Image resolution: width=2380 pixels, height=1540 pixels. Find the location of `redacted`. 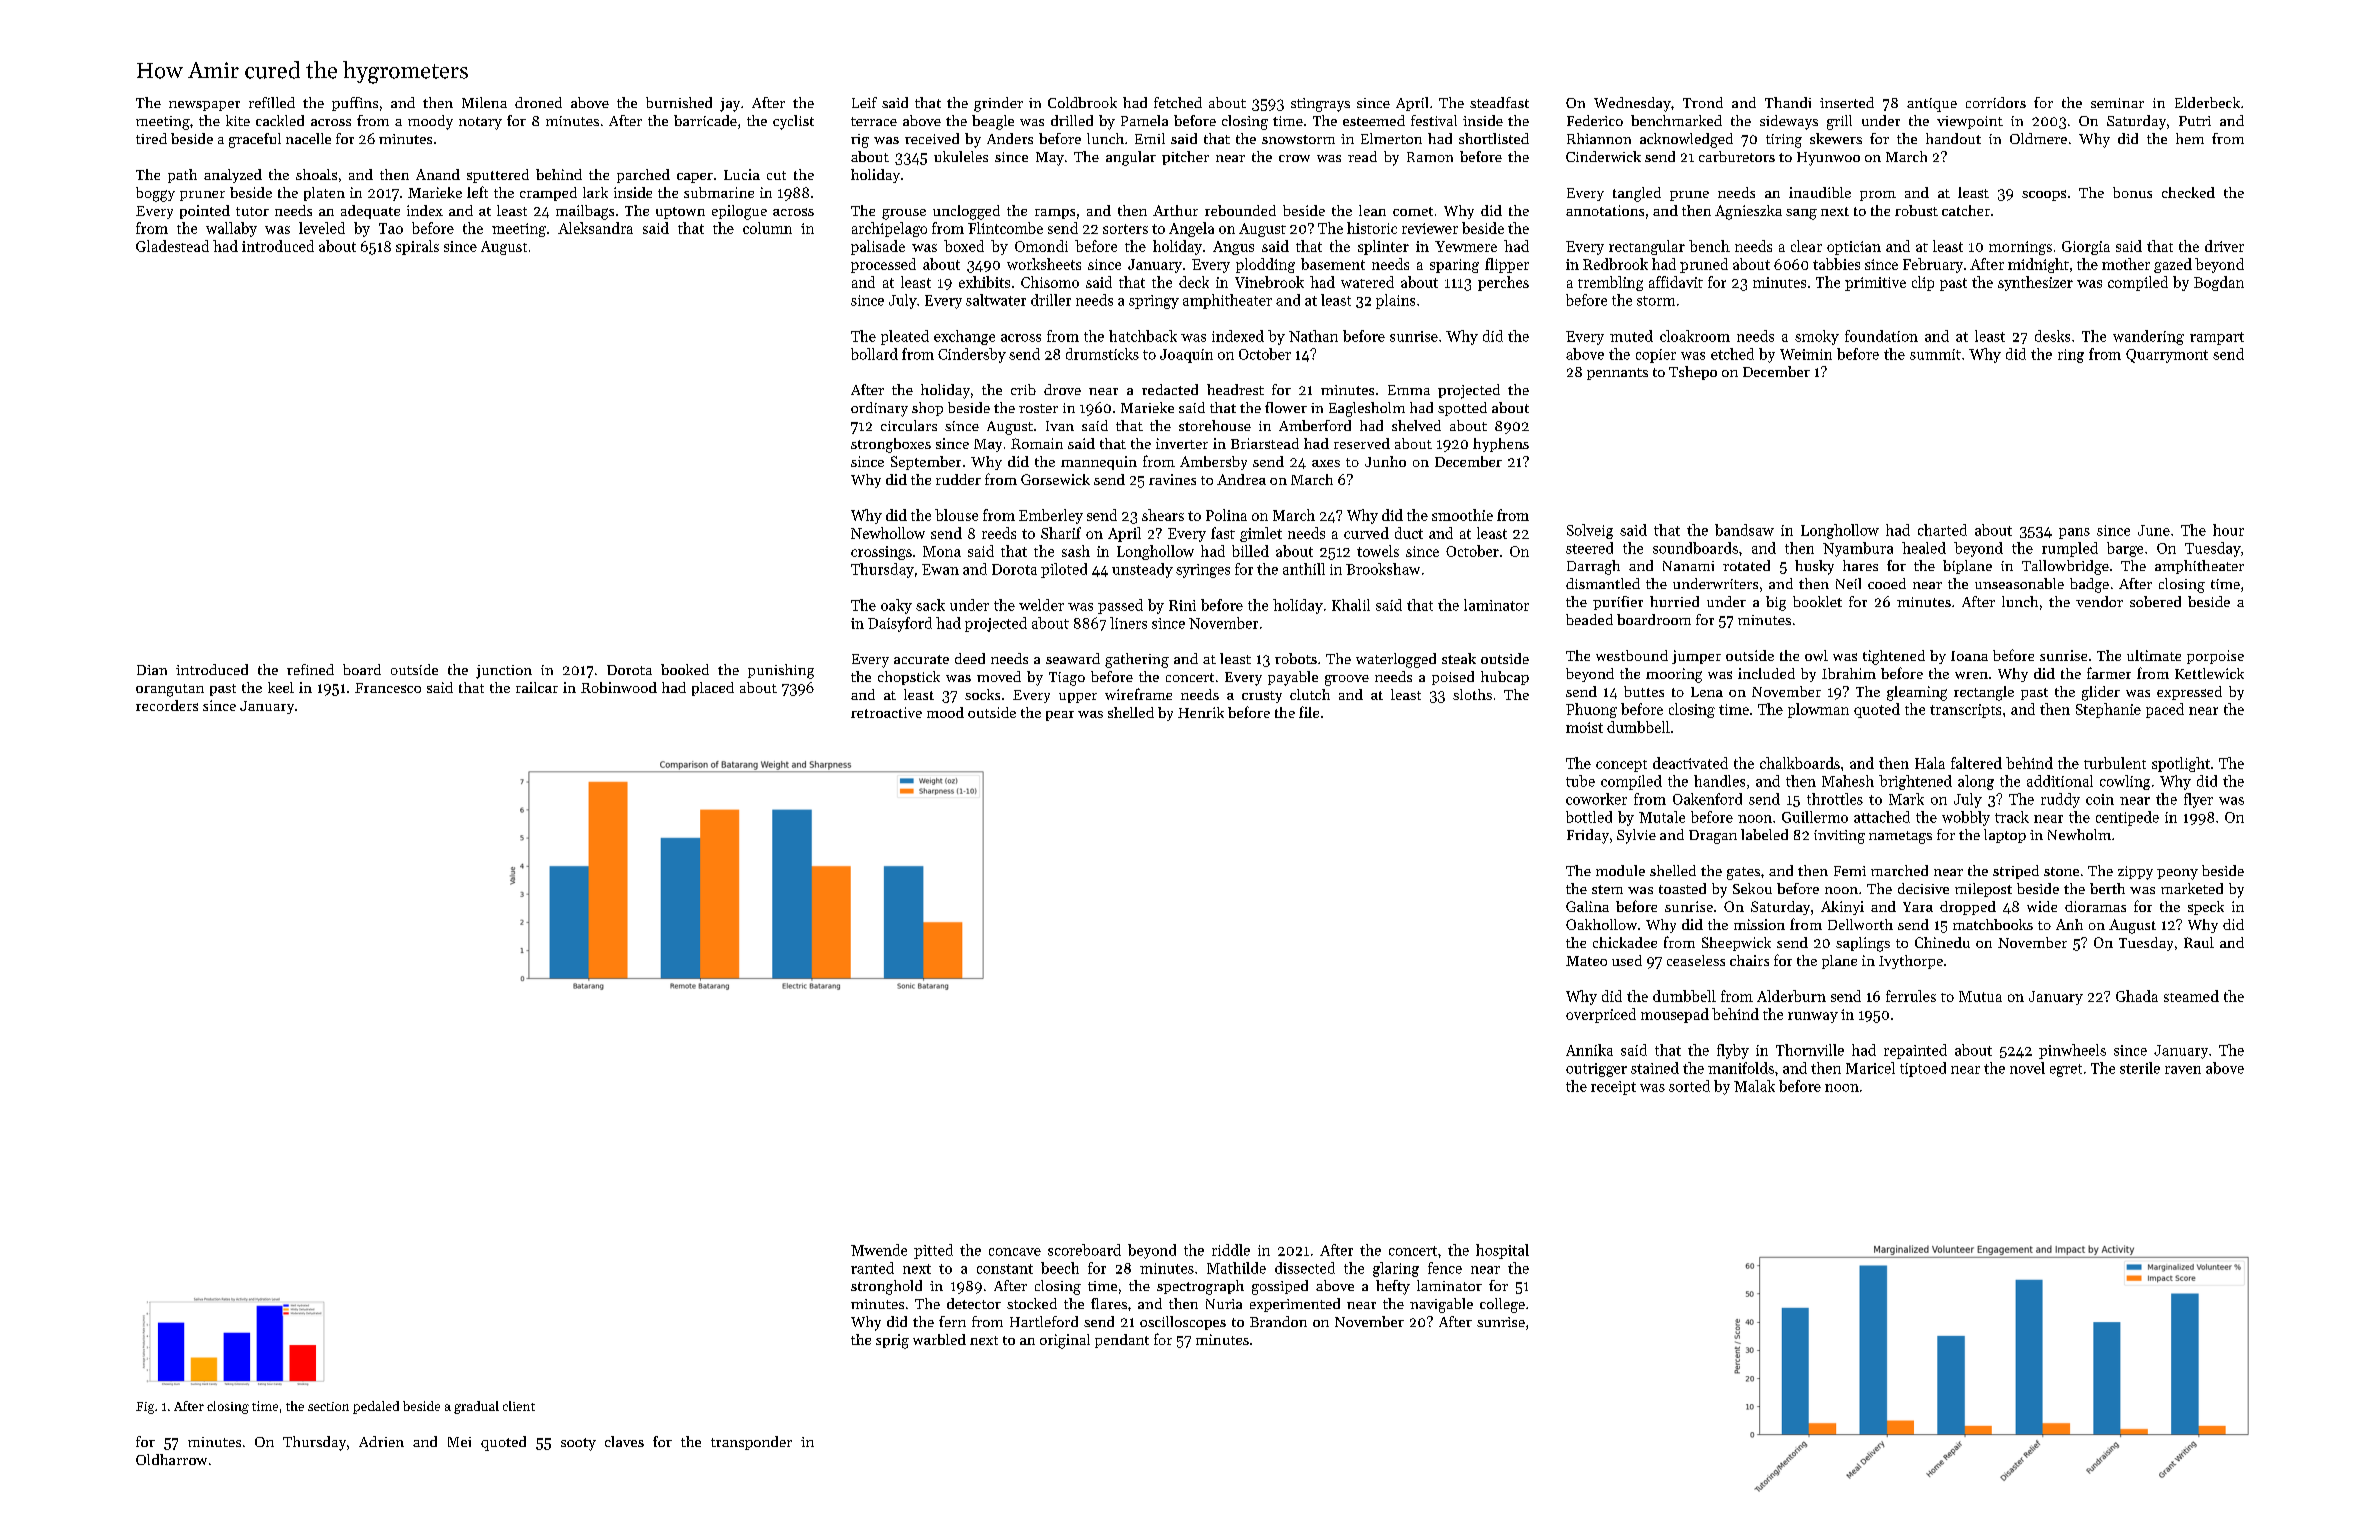

redacted is located at coordinates (1170, 389).
